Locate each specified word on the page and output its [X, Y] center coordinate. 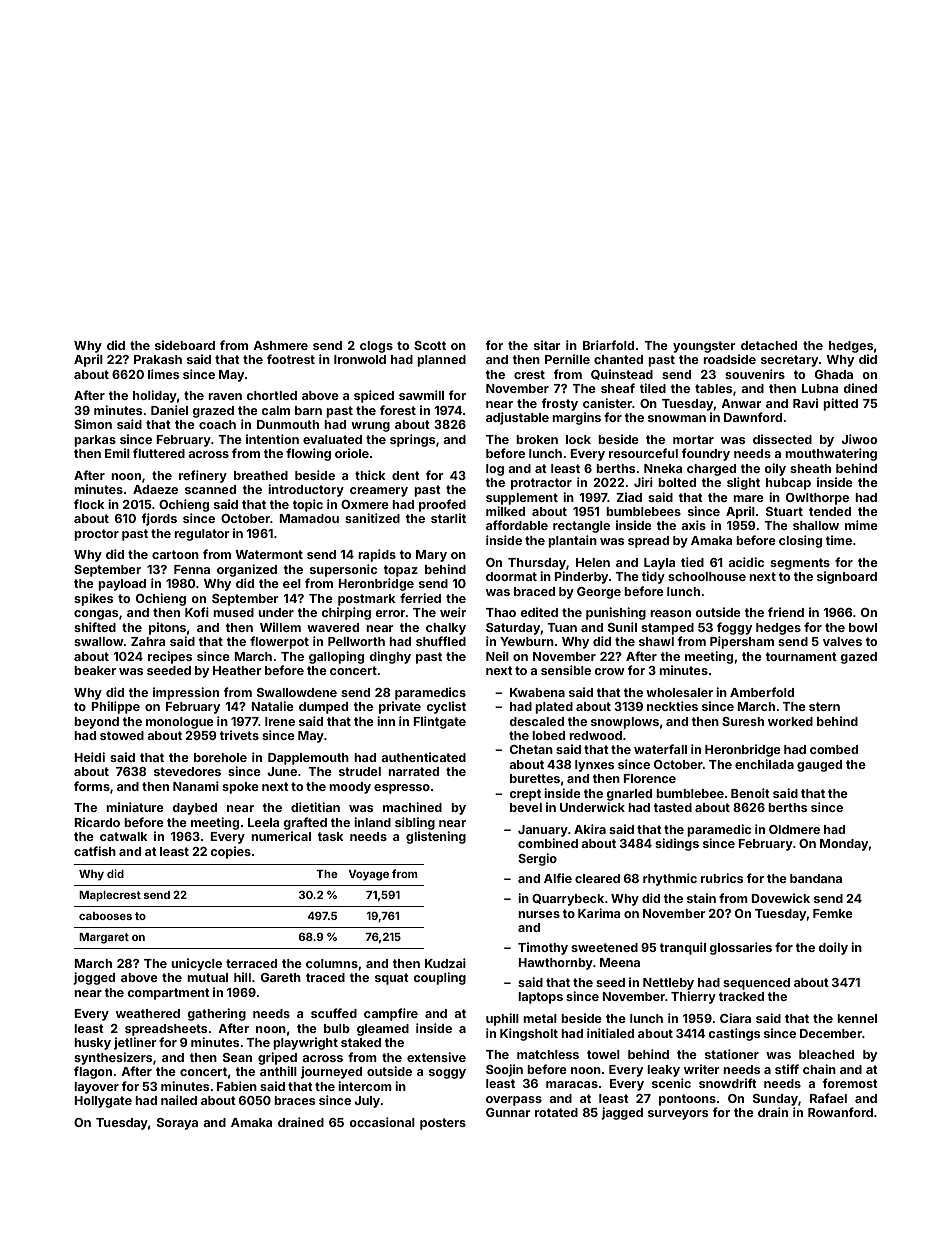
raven [225, 396]
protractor [541, 484]
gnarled [629, 795]
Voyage [368, 875]
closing [800, 541]
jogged [94, 978]
